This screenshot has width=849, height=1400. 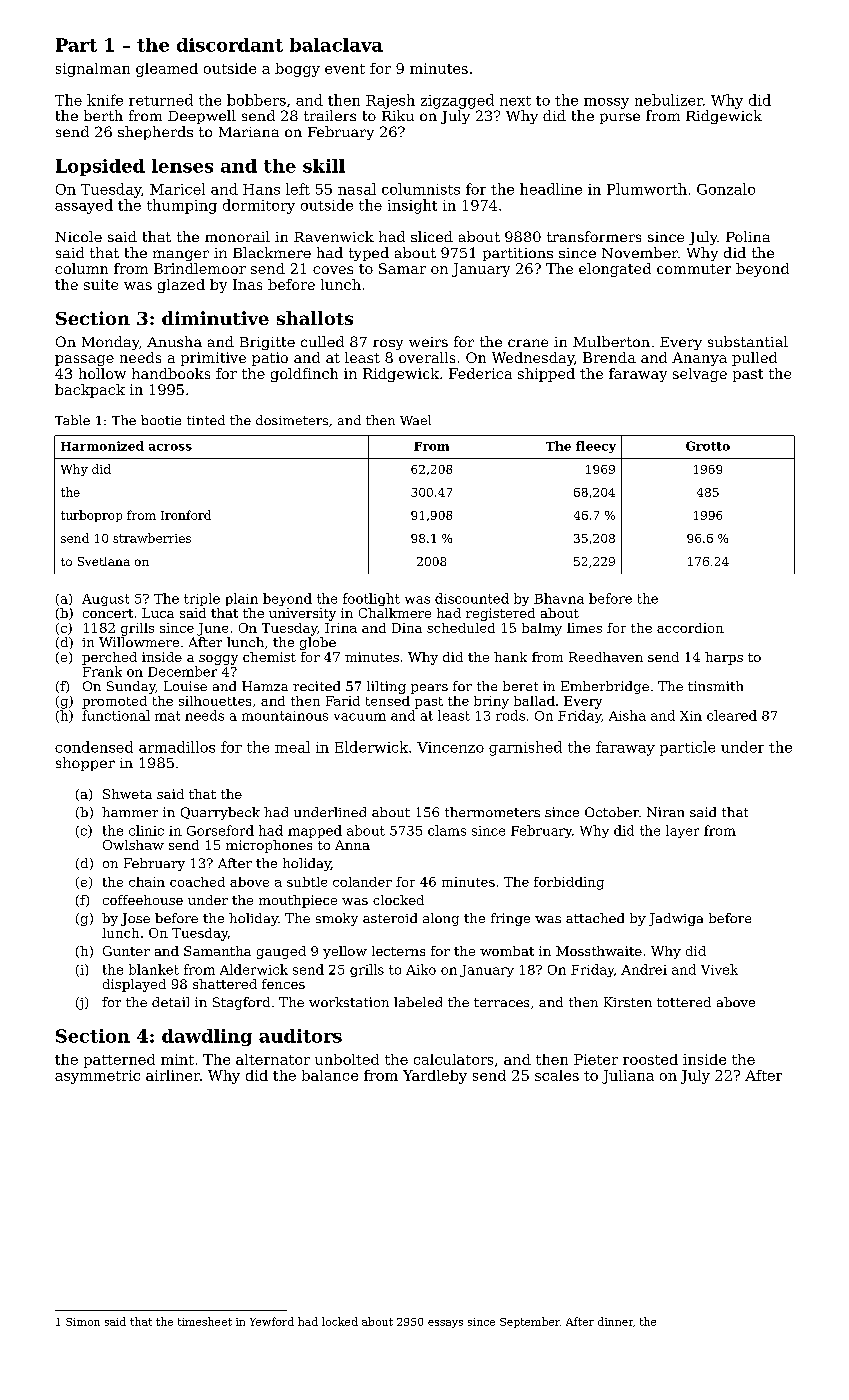 What do you see at coordinates (371, 599) in the screenshot?
I see `footlight` at bounding box center [371, 599].
